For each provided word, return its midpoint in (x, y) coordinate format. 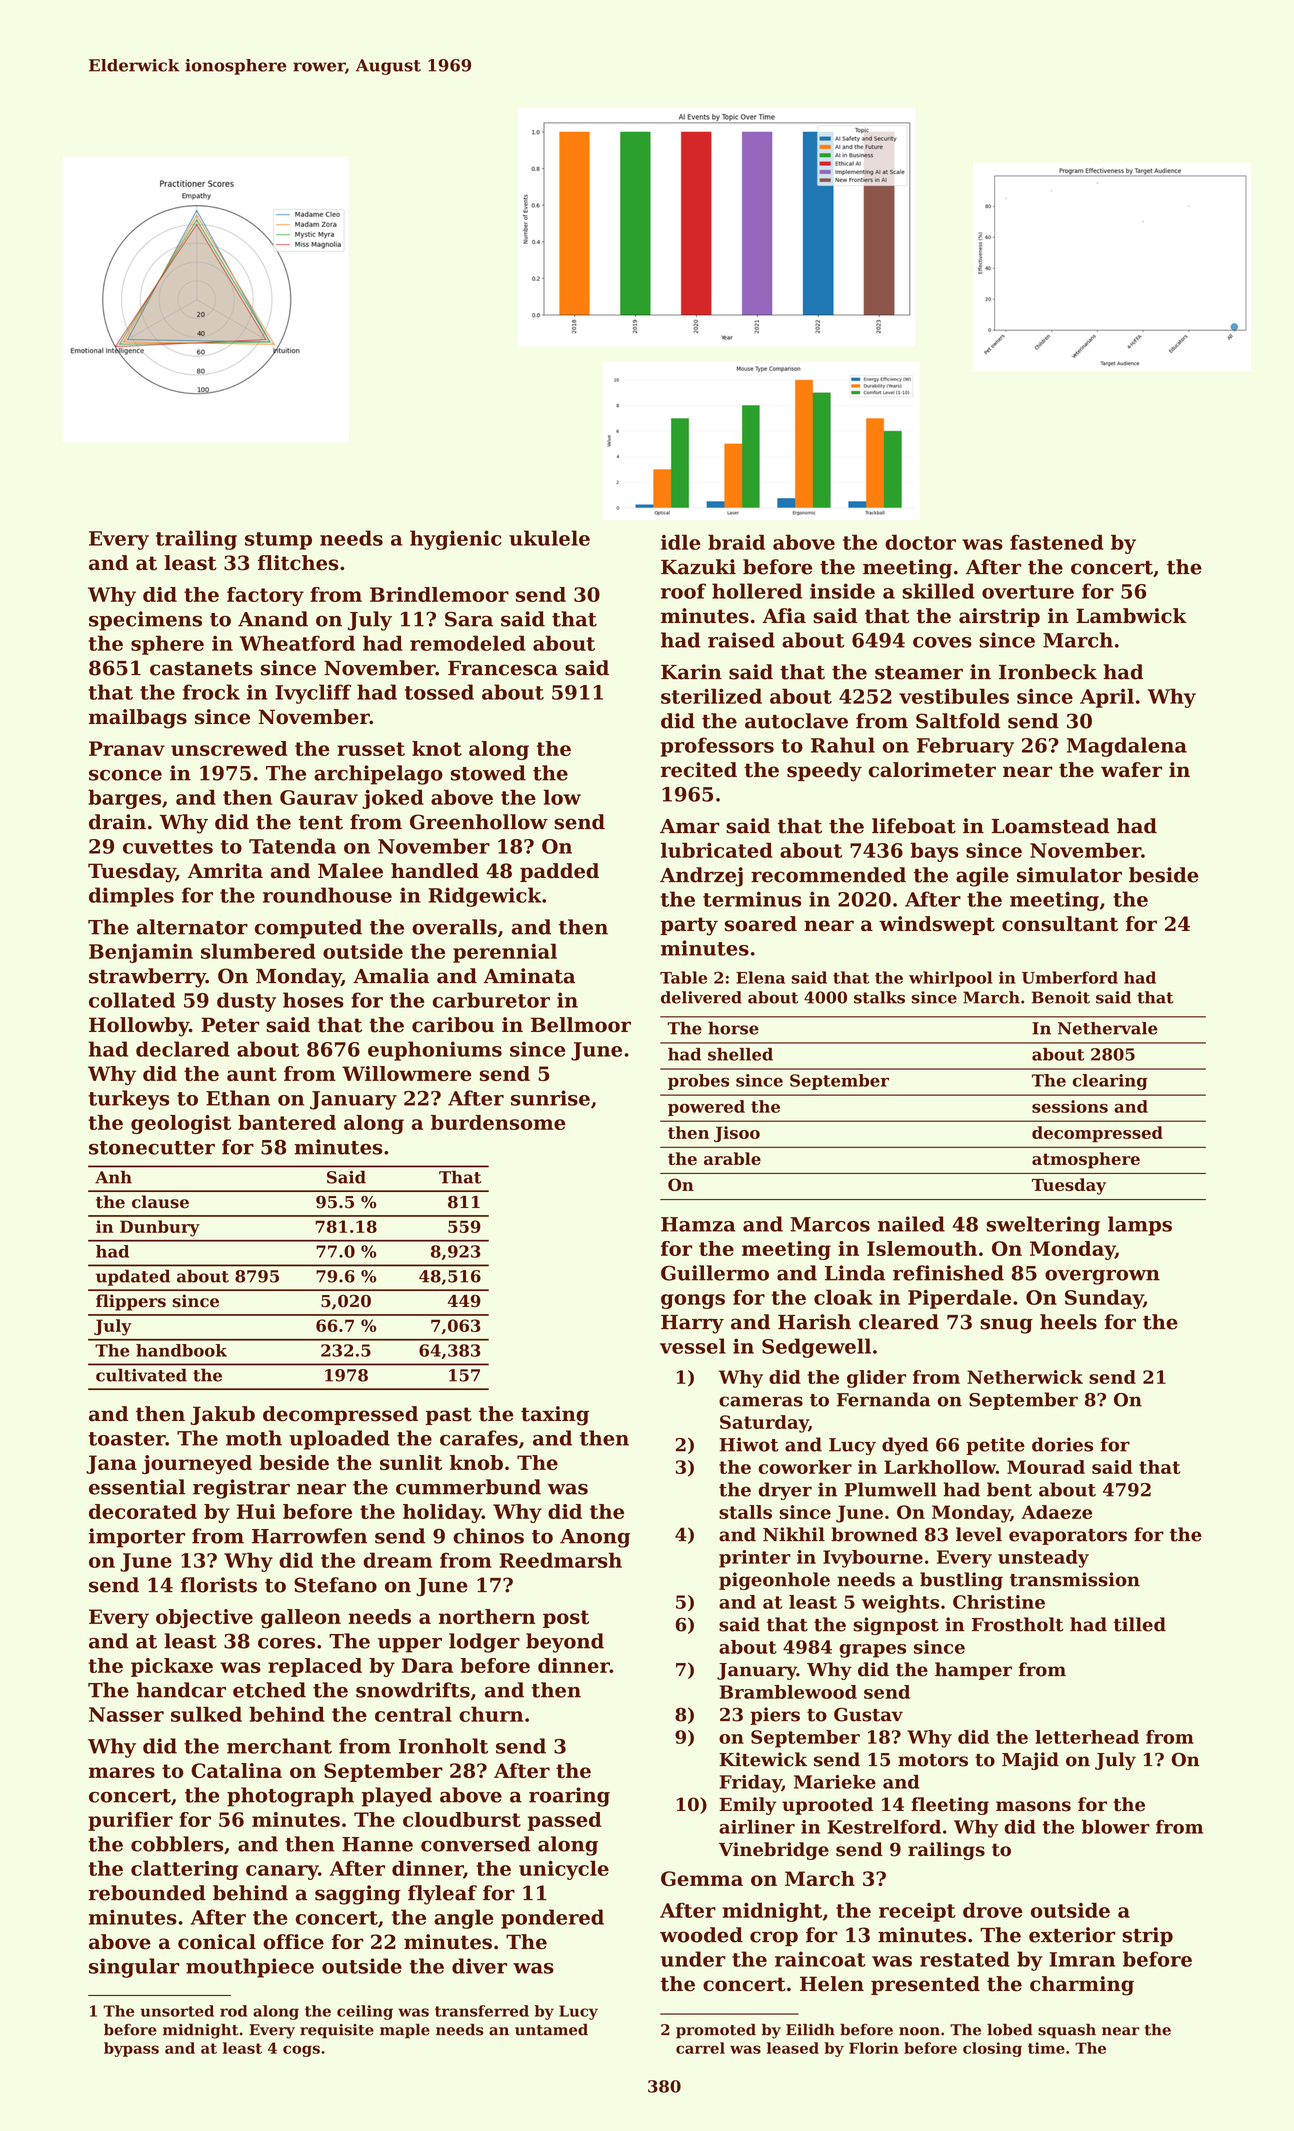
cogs (301, 2051)
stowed (488, 773)
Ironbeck (1048, 672)
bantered (287, 1122)
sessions (1070, 1106)
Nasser (126, 1714)
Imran (1082, 1959)
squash (1067, 2031)
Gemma (702, 1878)
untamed (551, 2030)
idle (681, 542)
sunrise (550, 1098)
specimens (145, 621)
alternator (192, 927)
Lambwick (1131, 616)
